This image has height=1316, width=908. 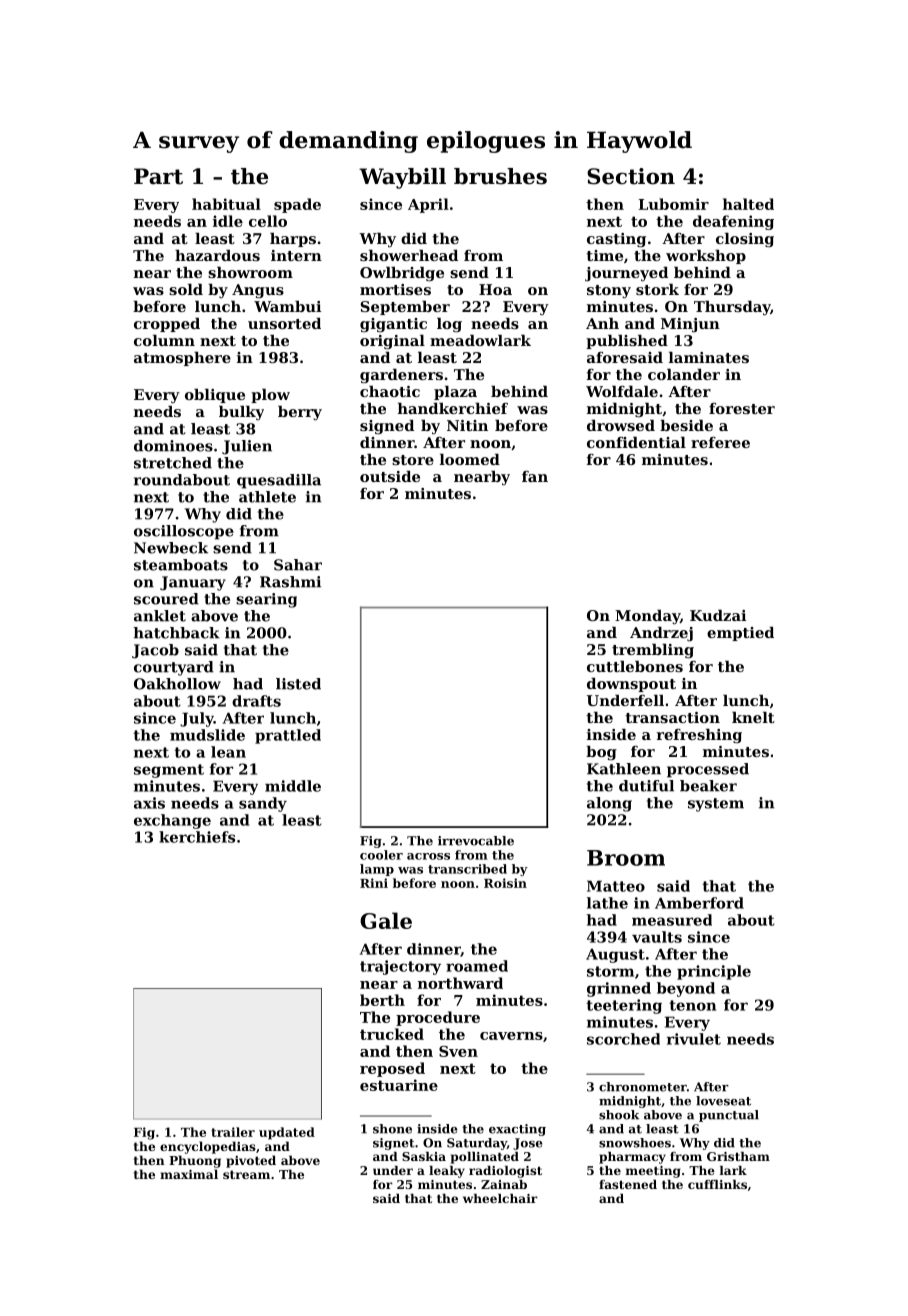 I want to click on laminates, so click(x=709, y=357).
